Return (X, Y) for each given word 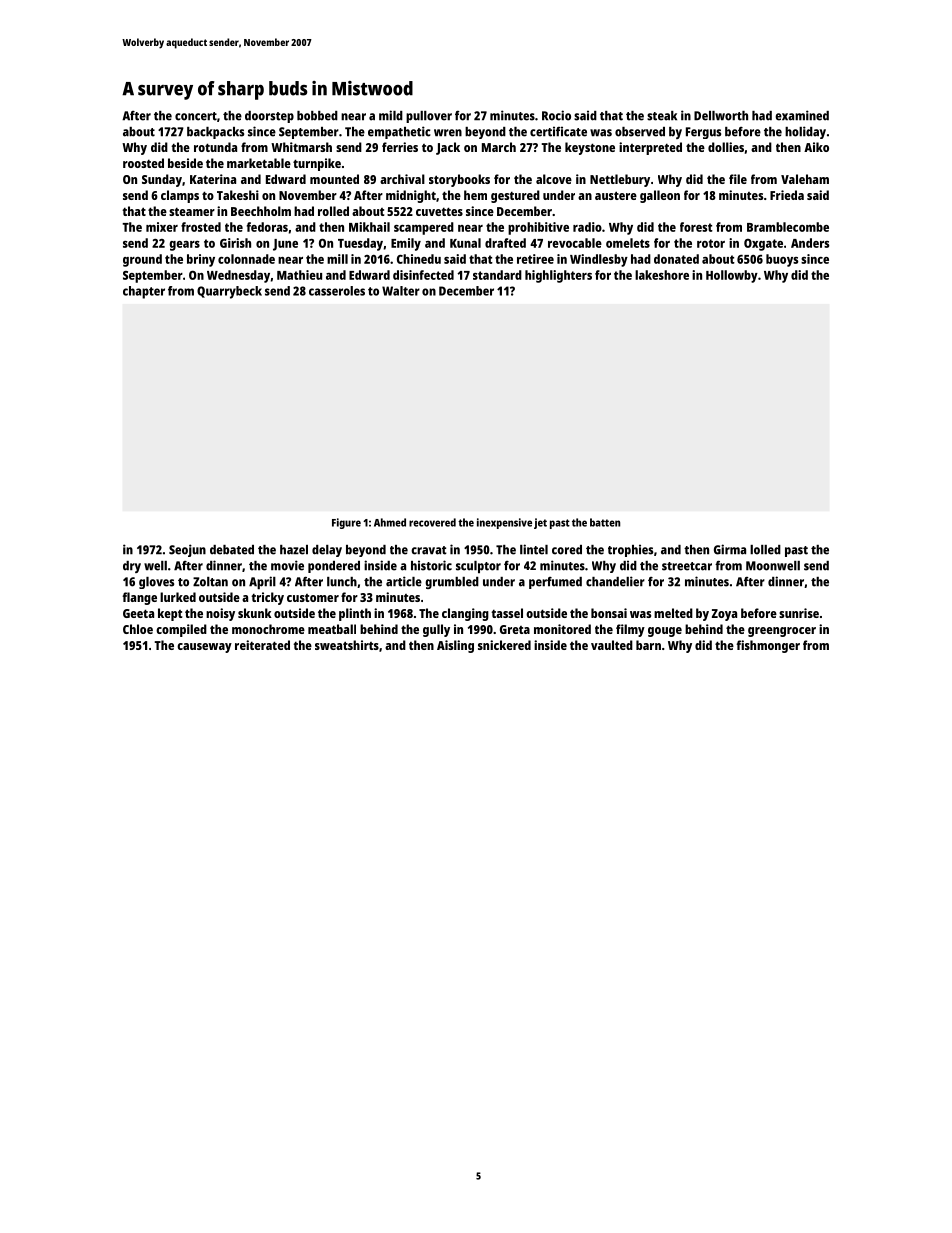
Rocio (556, 115)
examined (802, 115)
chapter (144, 292)
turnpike (317, 164)
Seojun (187, 550)
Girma (730, 549)
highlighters (558, 276)
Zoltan (210, 582)
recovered (432, 522)
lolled (765, 550)
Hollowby (732, 276)
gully (436, 630)
